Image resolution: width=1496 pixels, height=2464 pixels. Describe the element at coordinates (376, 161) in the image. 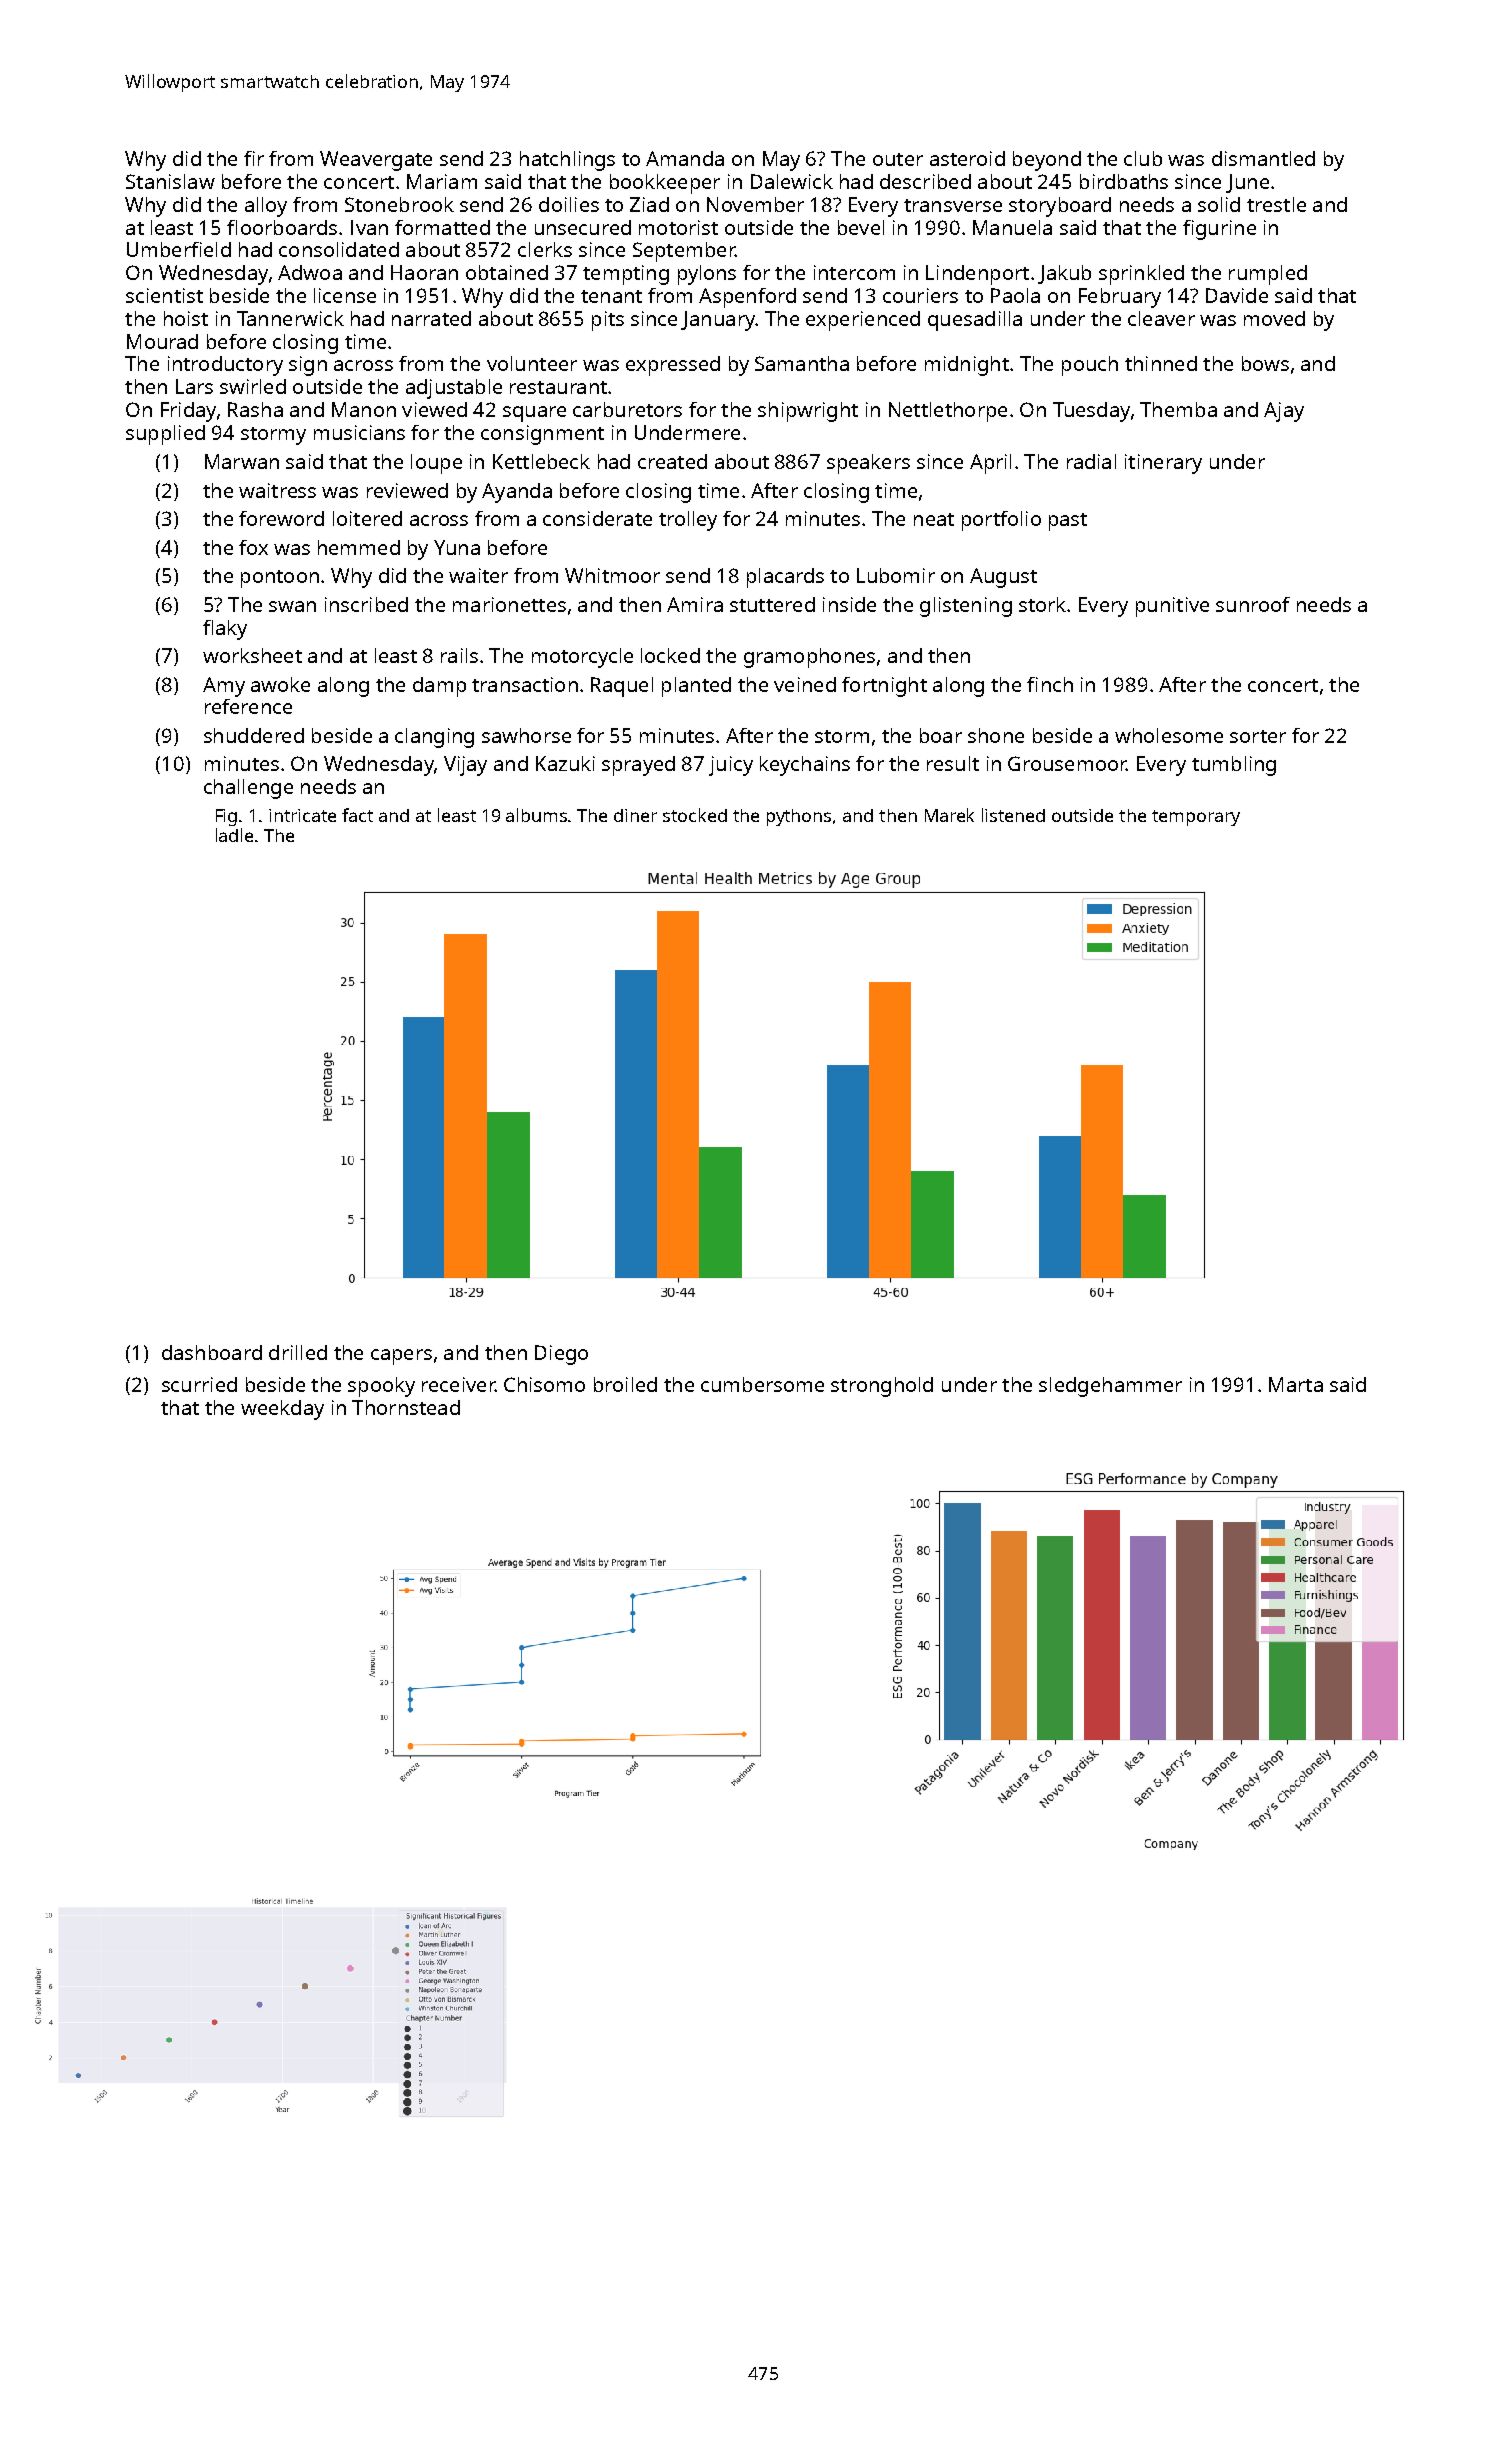

I see `Weavergate` at that location.
